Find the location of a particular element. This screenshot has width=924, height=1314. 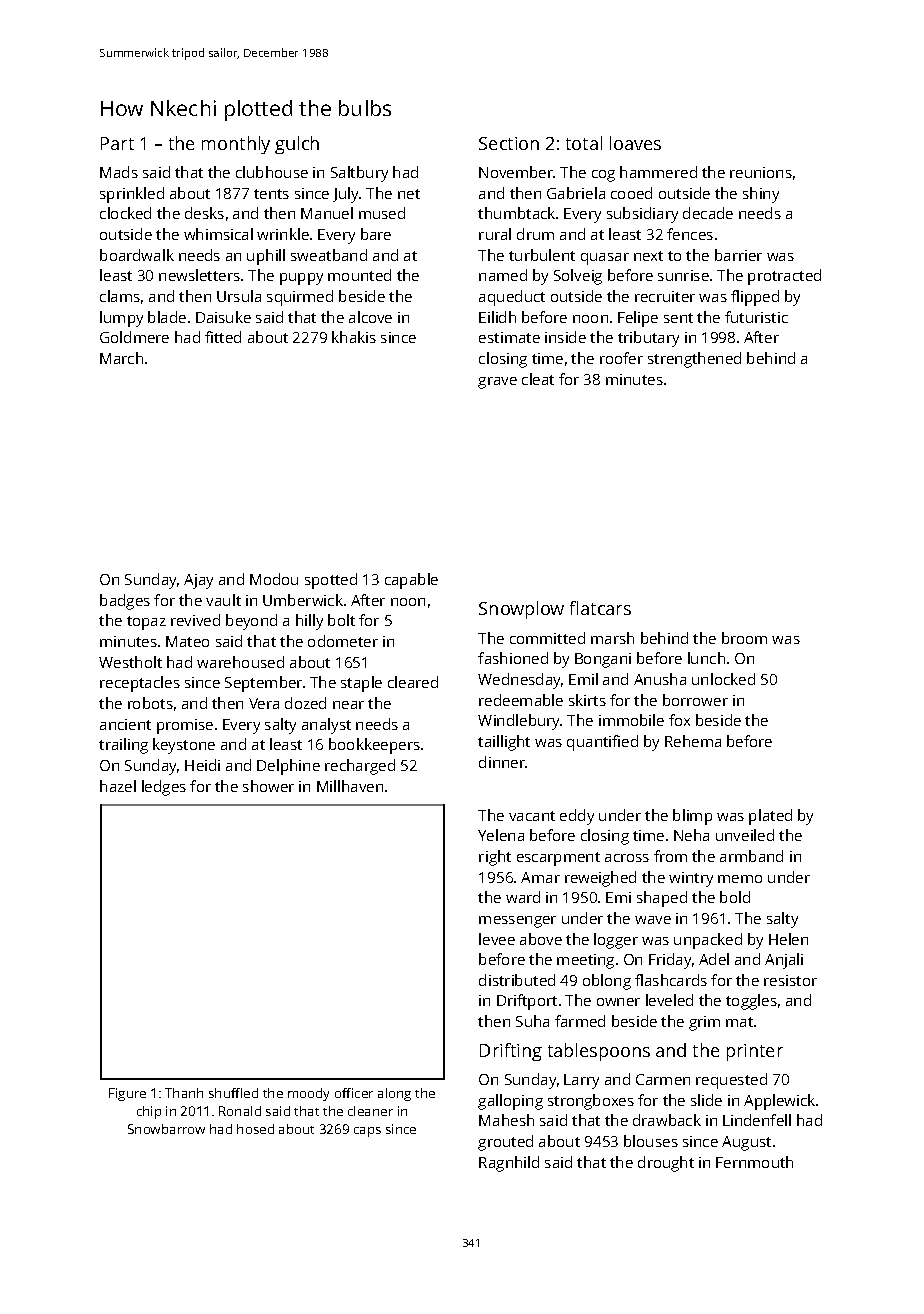

grave is located at coordinates (497, 383).
